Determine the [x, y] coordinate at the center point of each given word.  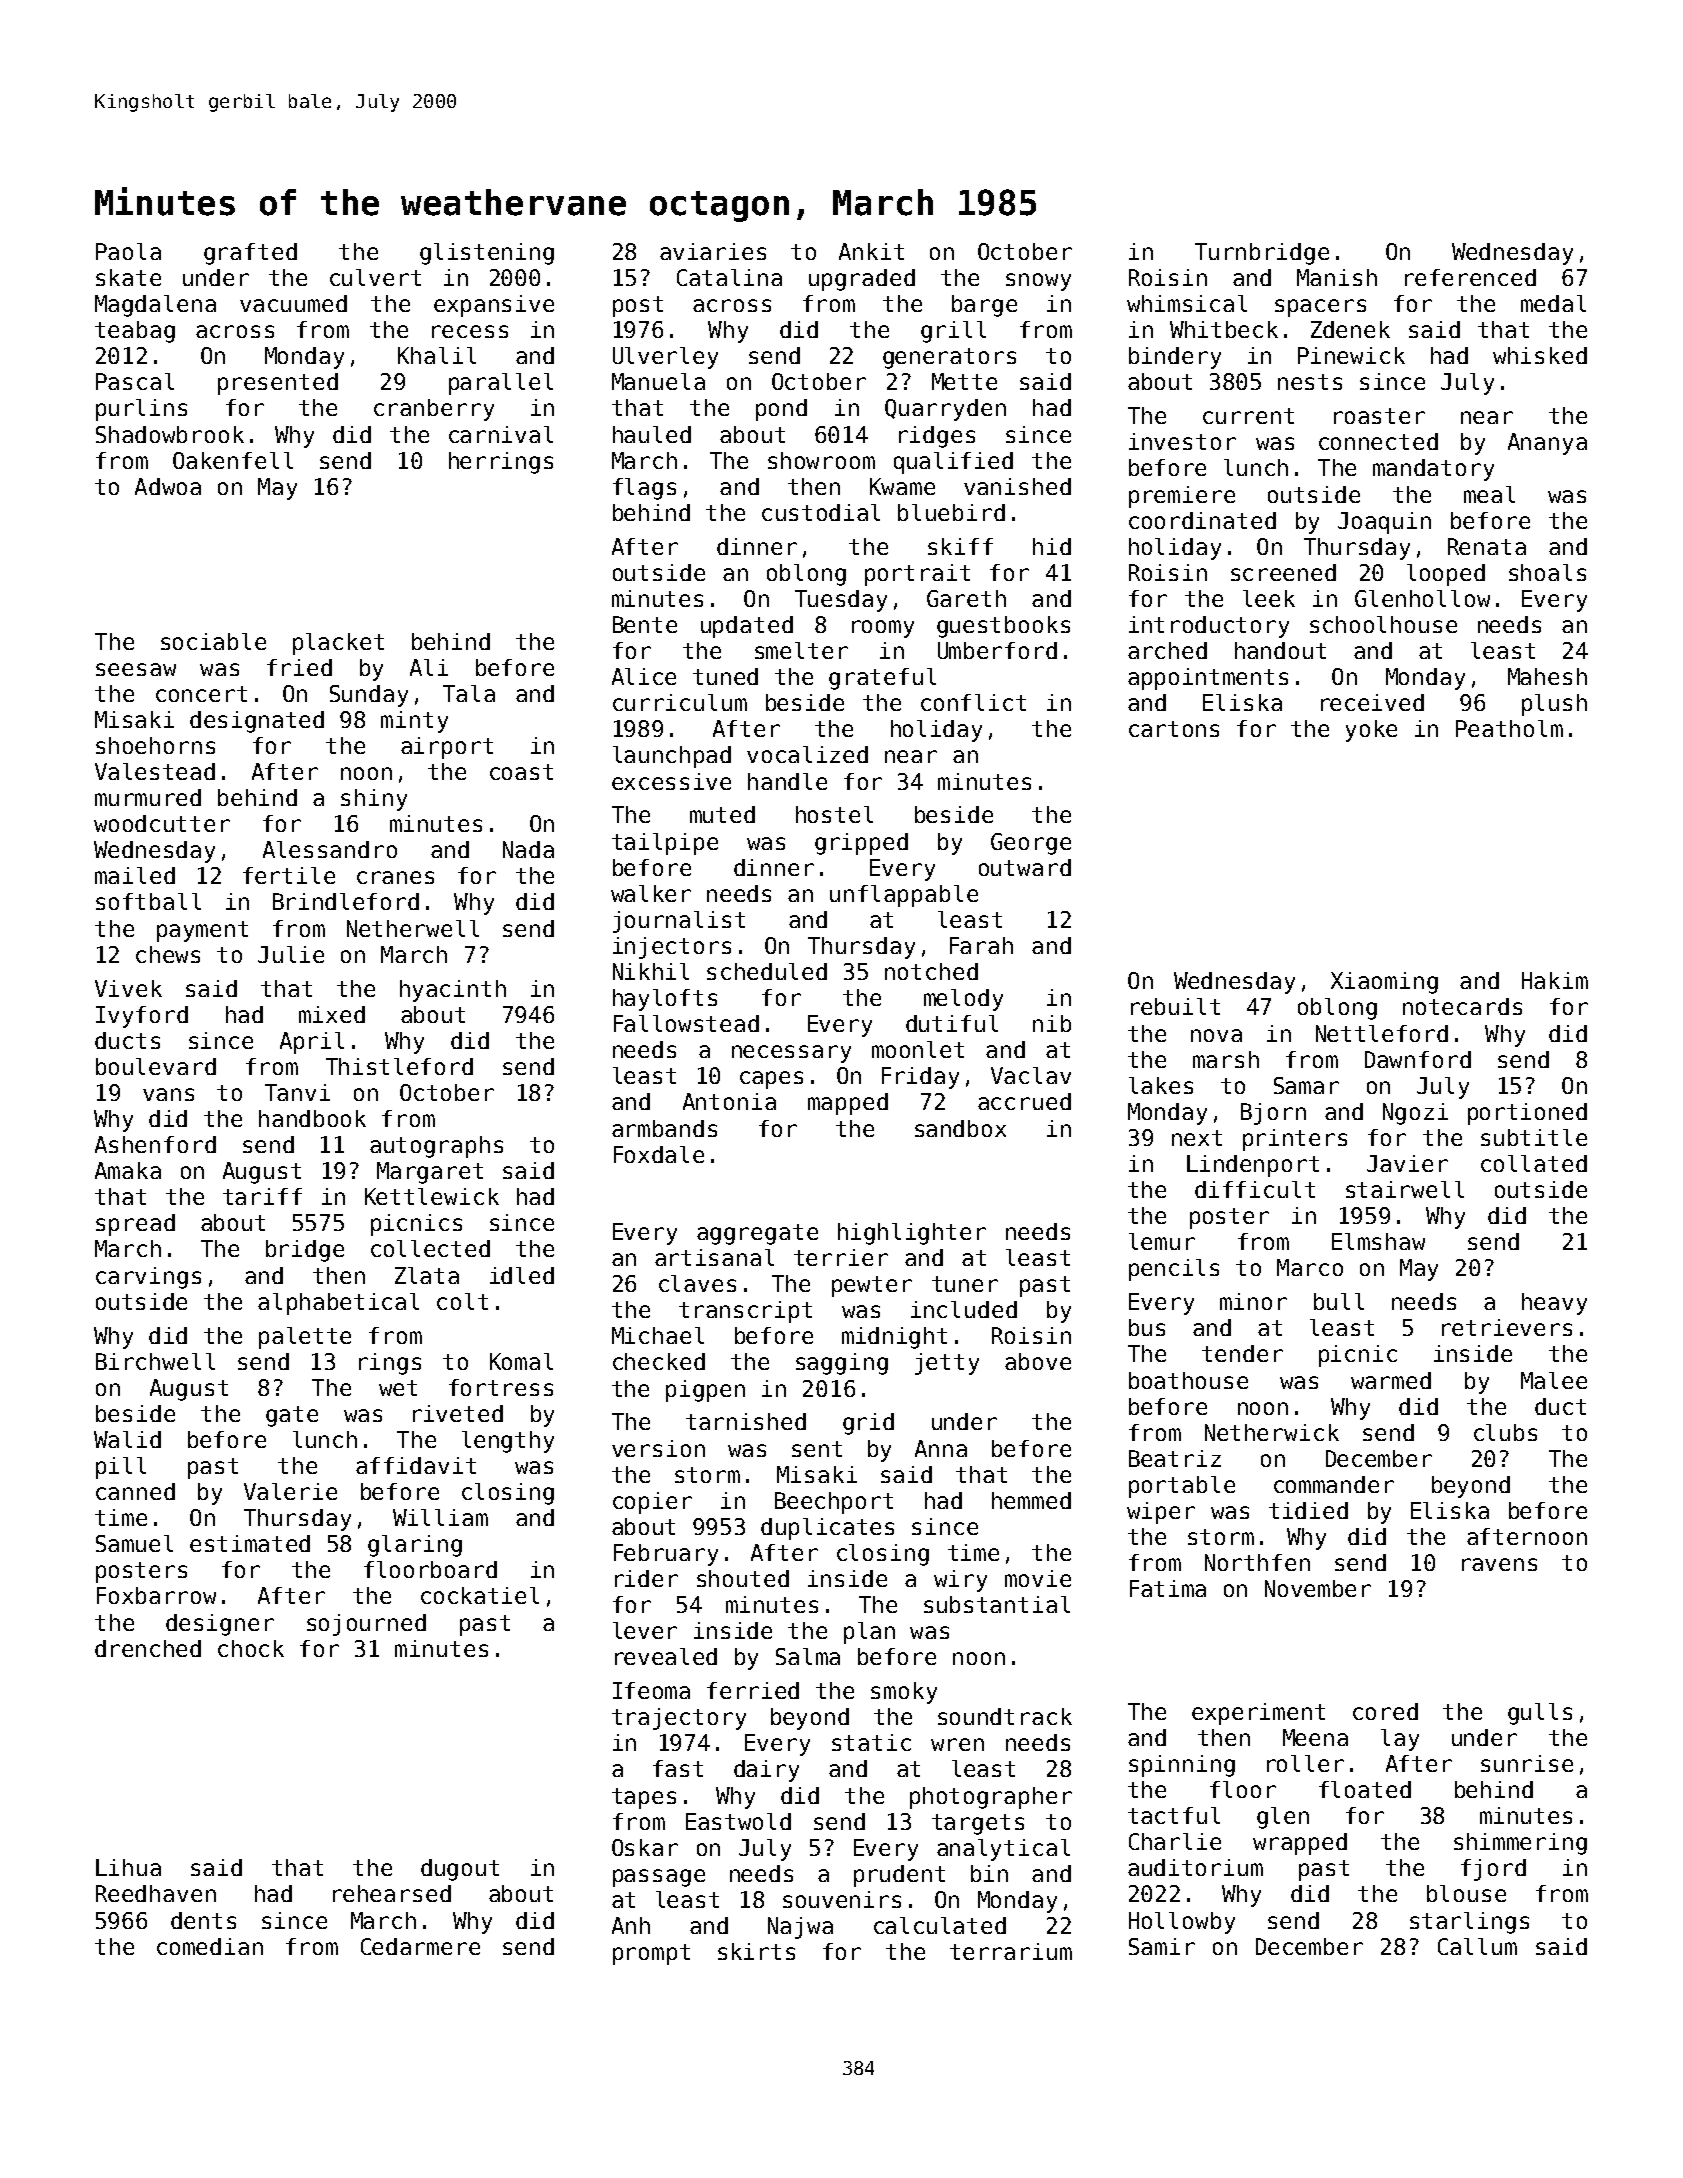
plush [1554, 705]
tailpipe [665, 844]
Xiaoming [1384, 983]
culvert [375, 277]
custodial [821, 512]
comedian [210, 1946]
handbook [312, 1118]
